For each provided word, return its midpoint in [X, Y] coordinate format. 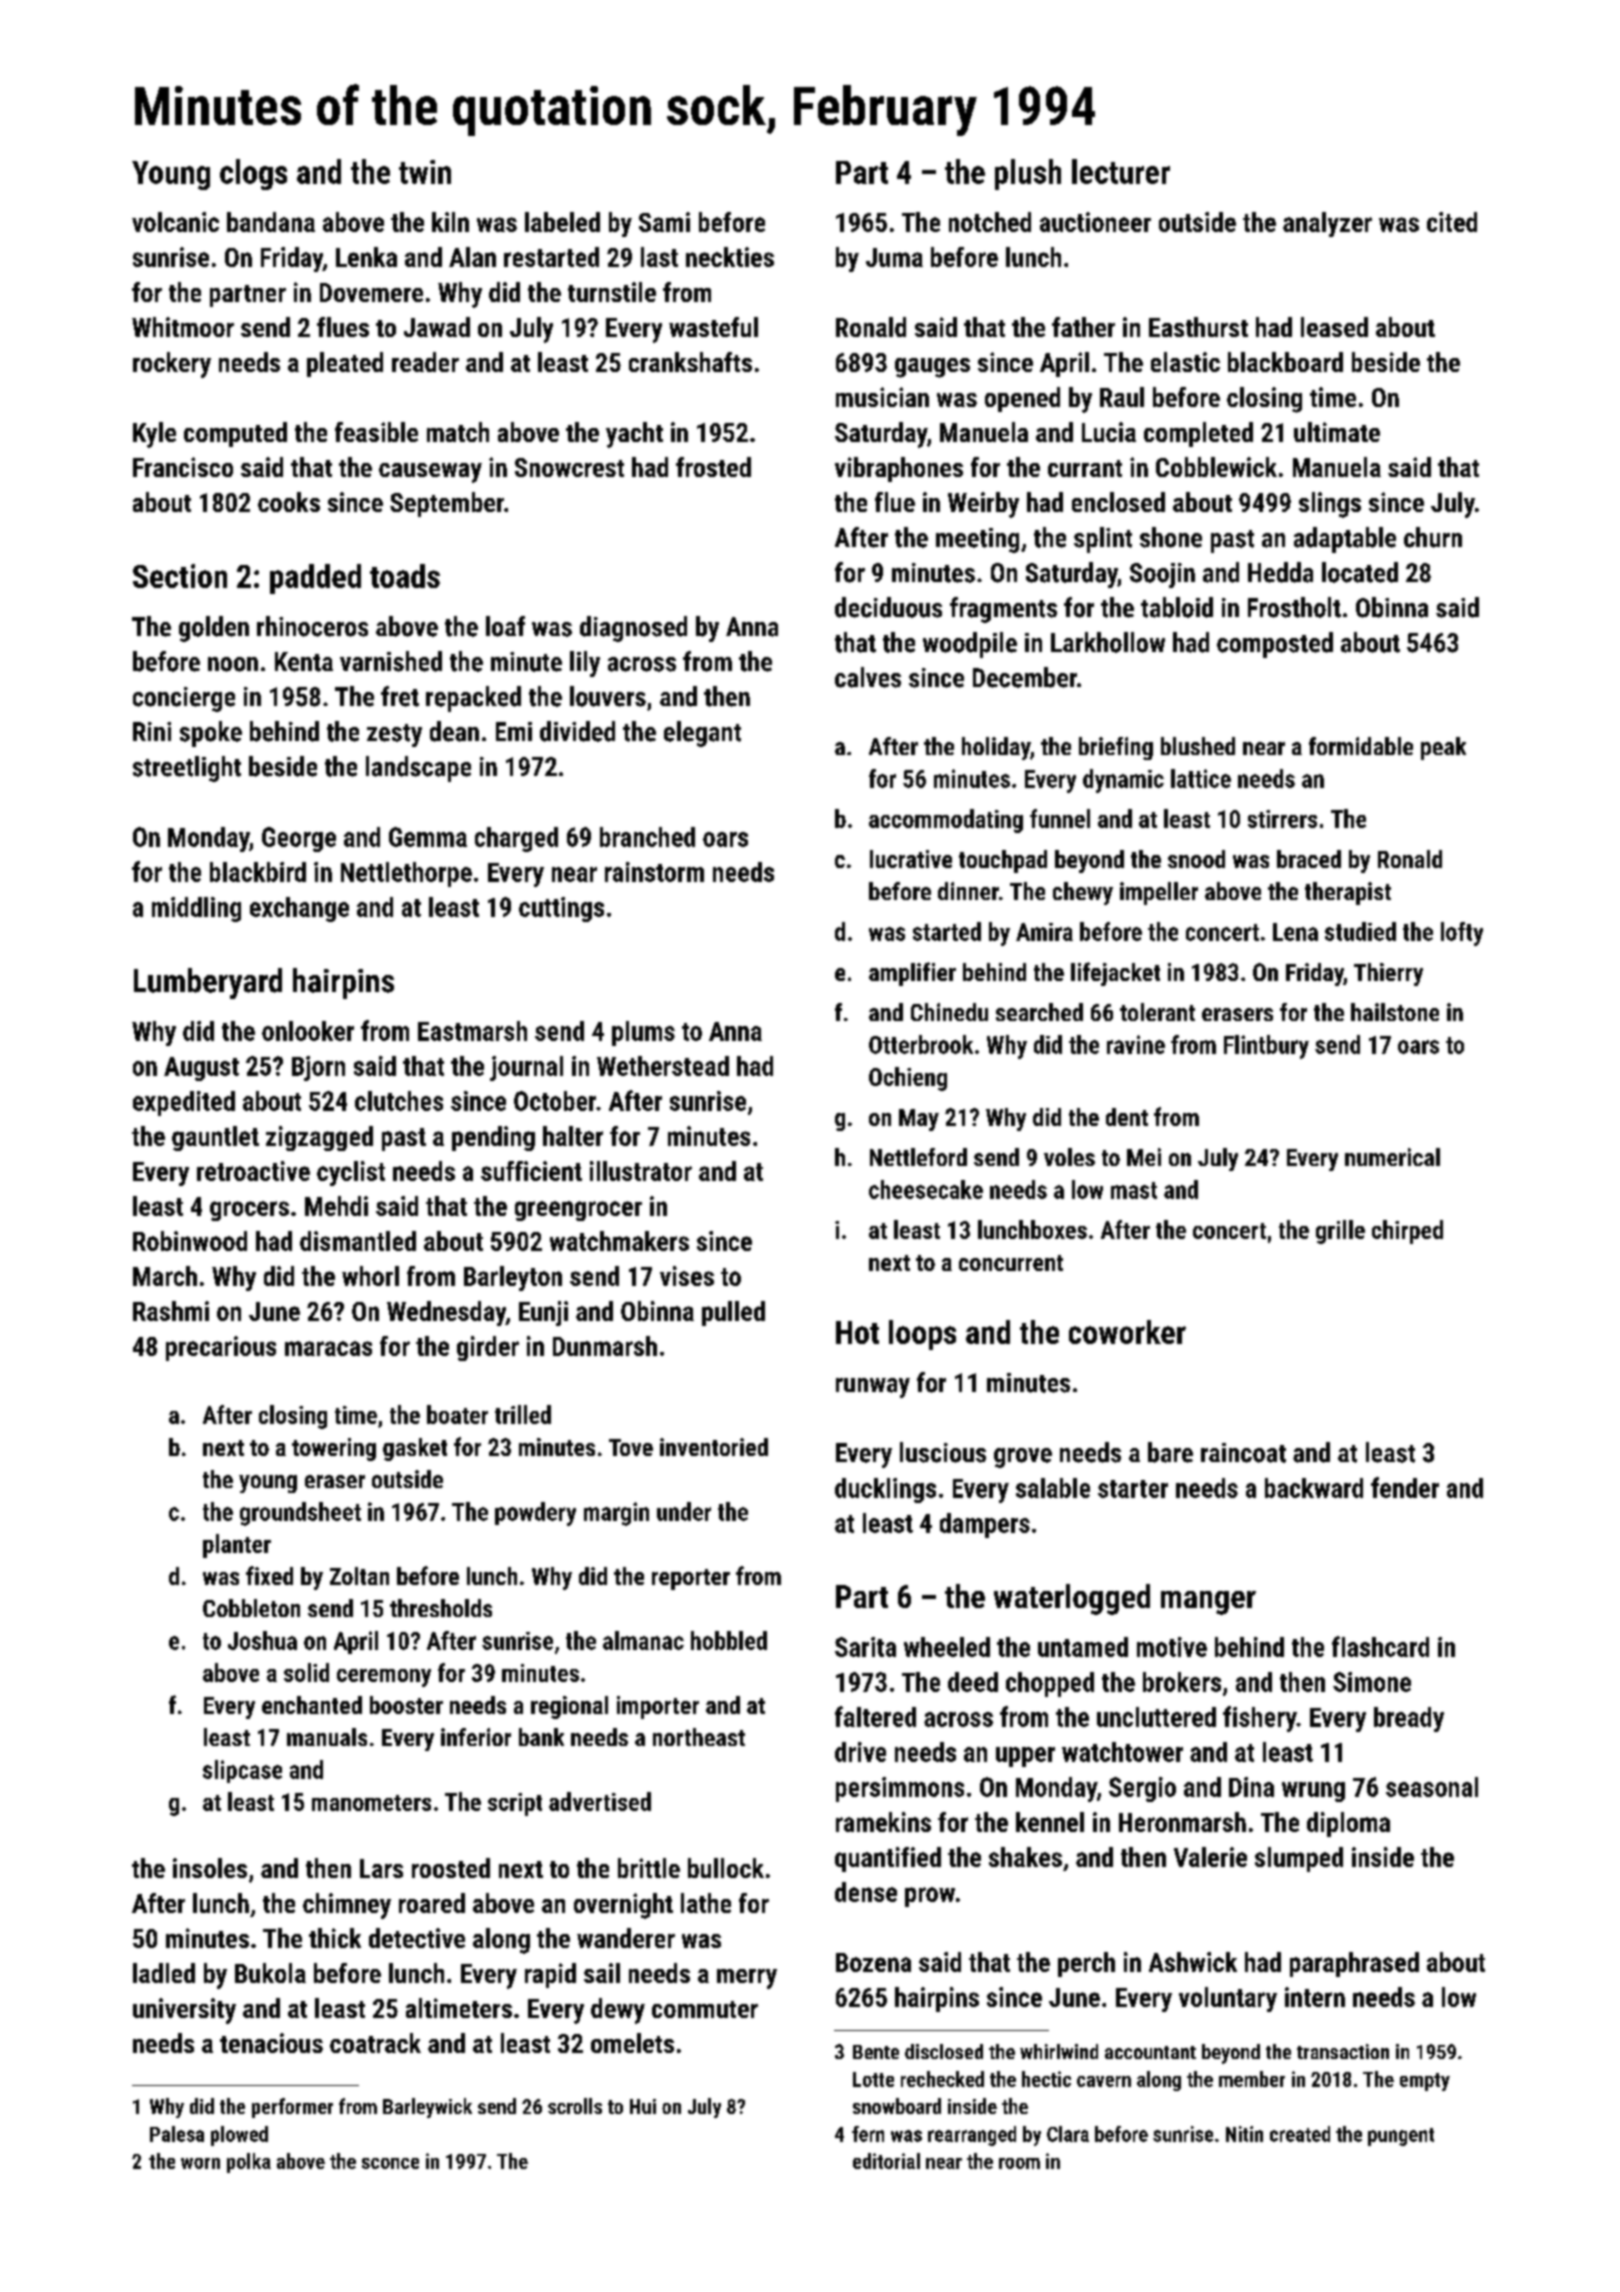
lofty [1462, 934]
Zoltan [359, 1576]
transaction [1343, 2051]
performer [292, 2108]
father [1083, 327]
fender [1405, 1487]
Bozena [873, 1962]
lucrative [911, 859]
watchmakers [619, 1241]
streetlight [187, 769]
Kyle [154, 435]
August [201, 1069]
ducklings [885, 1490]
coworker [1127, 1332]
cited [1452, 222]
